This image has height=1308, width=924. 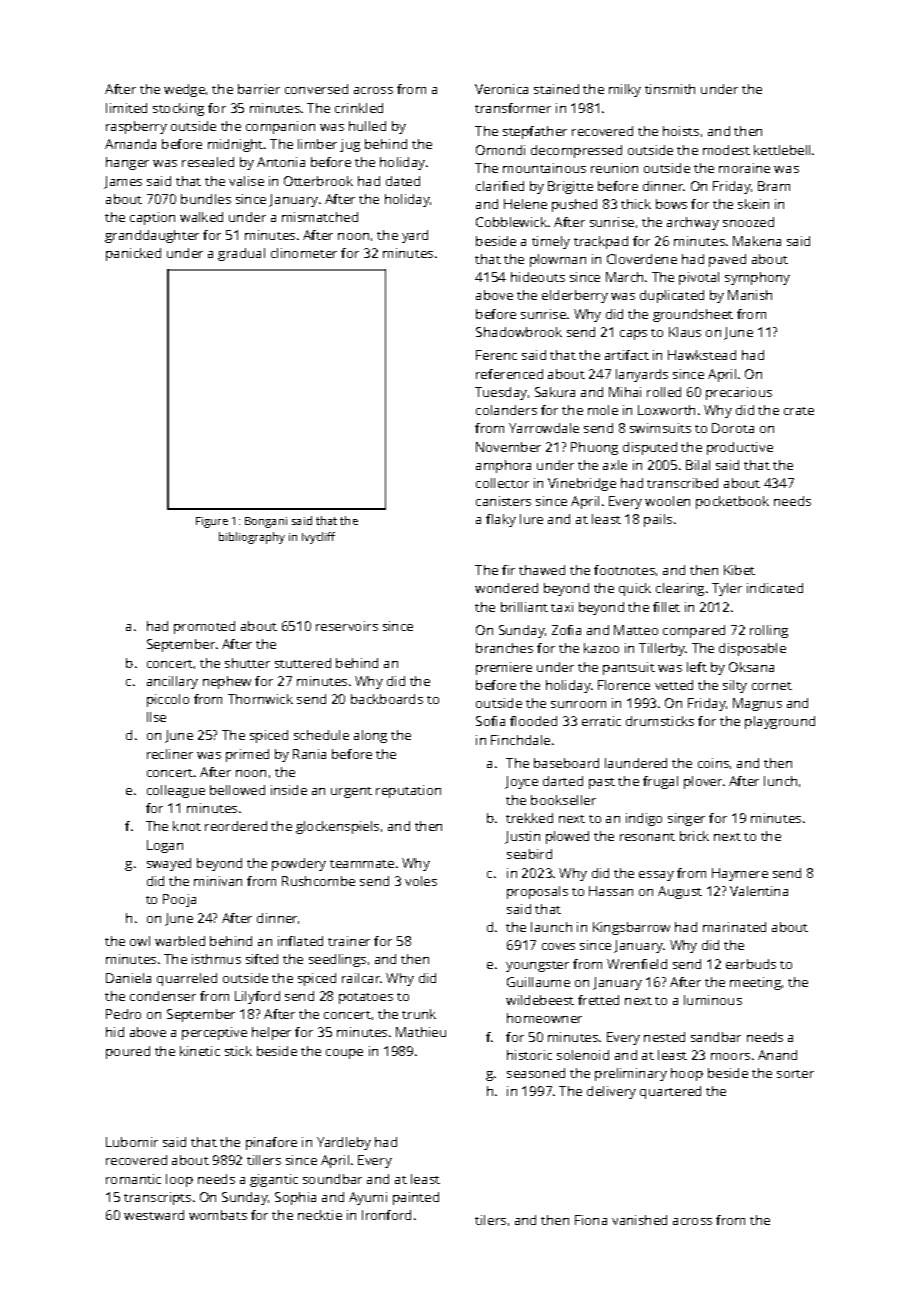 What do you see at coordinates (578, 704) in the image?
I see `sunroom` at bounding box center [578, 704].
